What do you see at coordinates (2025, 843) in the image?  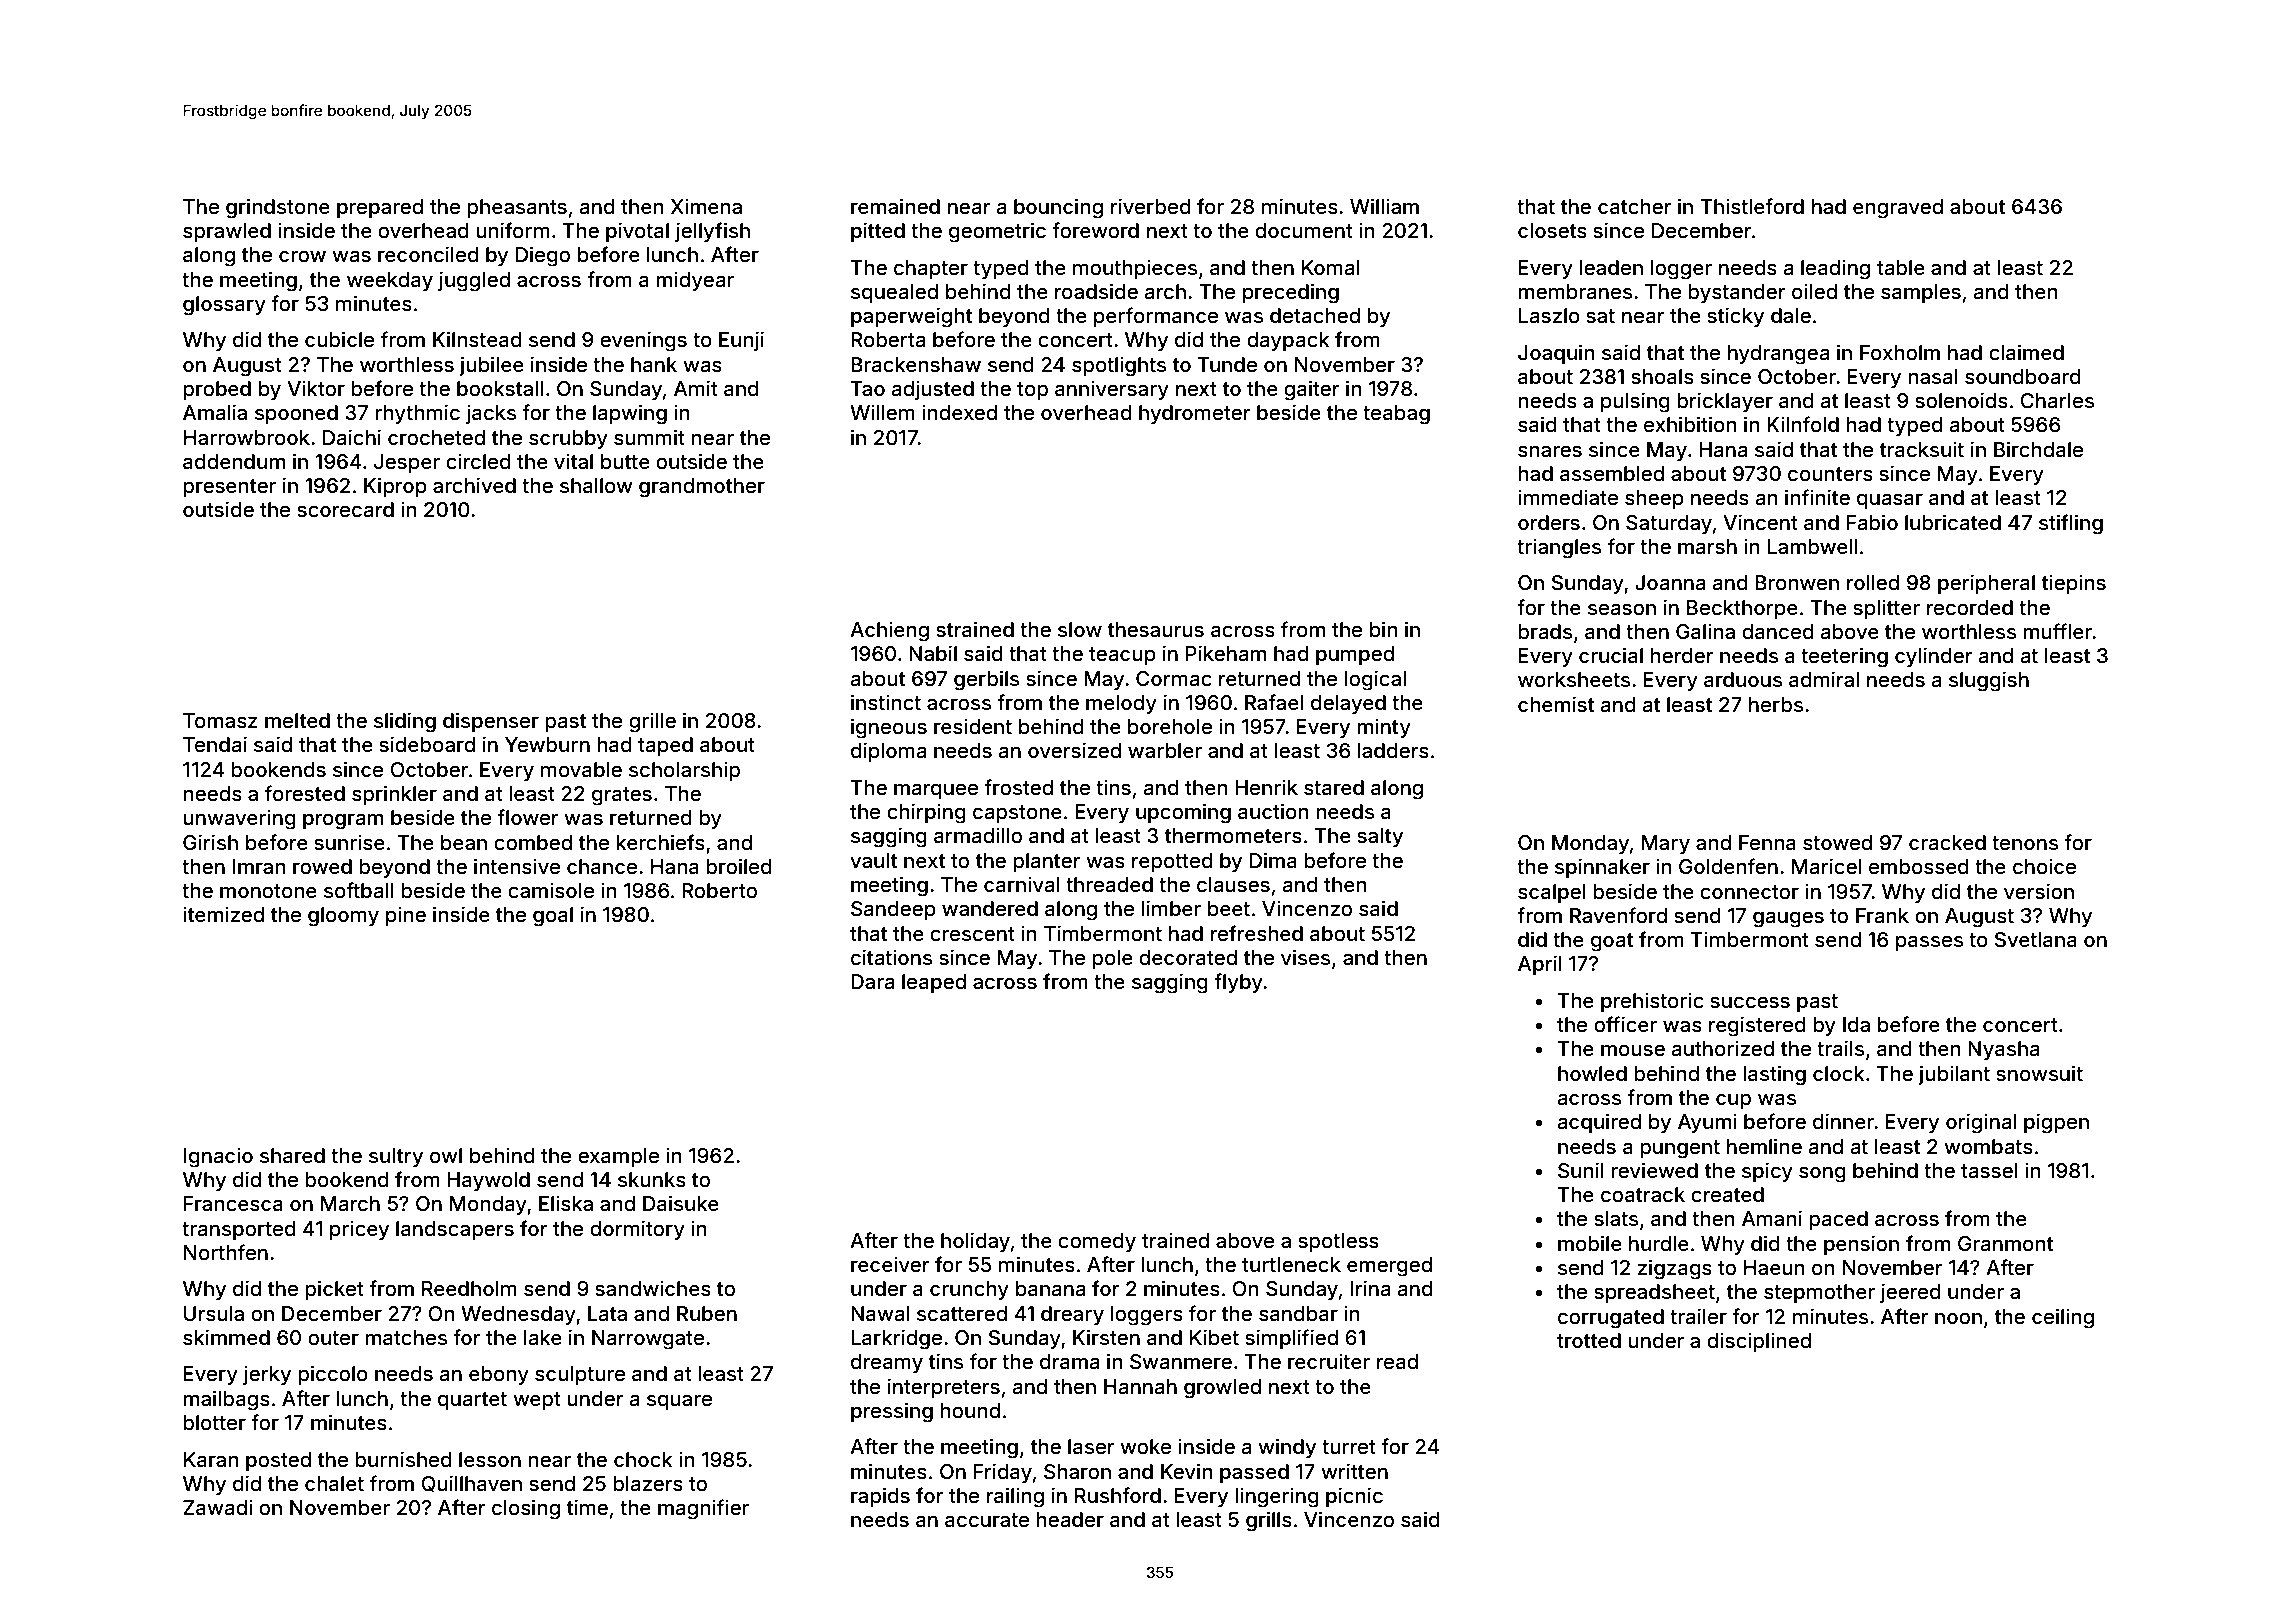 I see `tenons` at bounding box center [2025, 843].
